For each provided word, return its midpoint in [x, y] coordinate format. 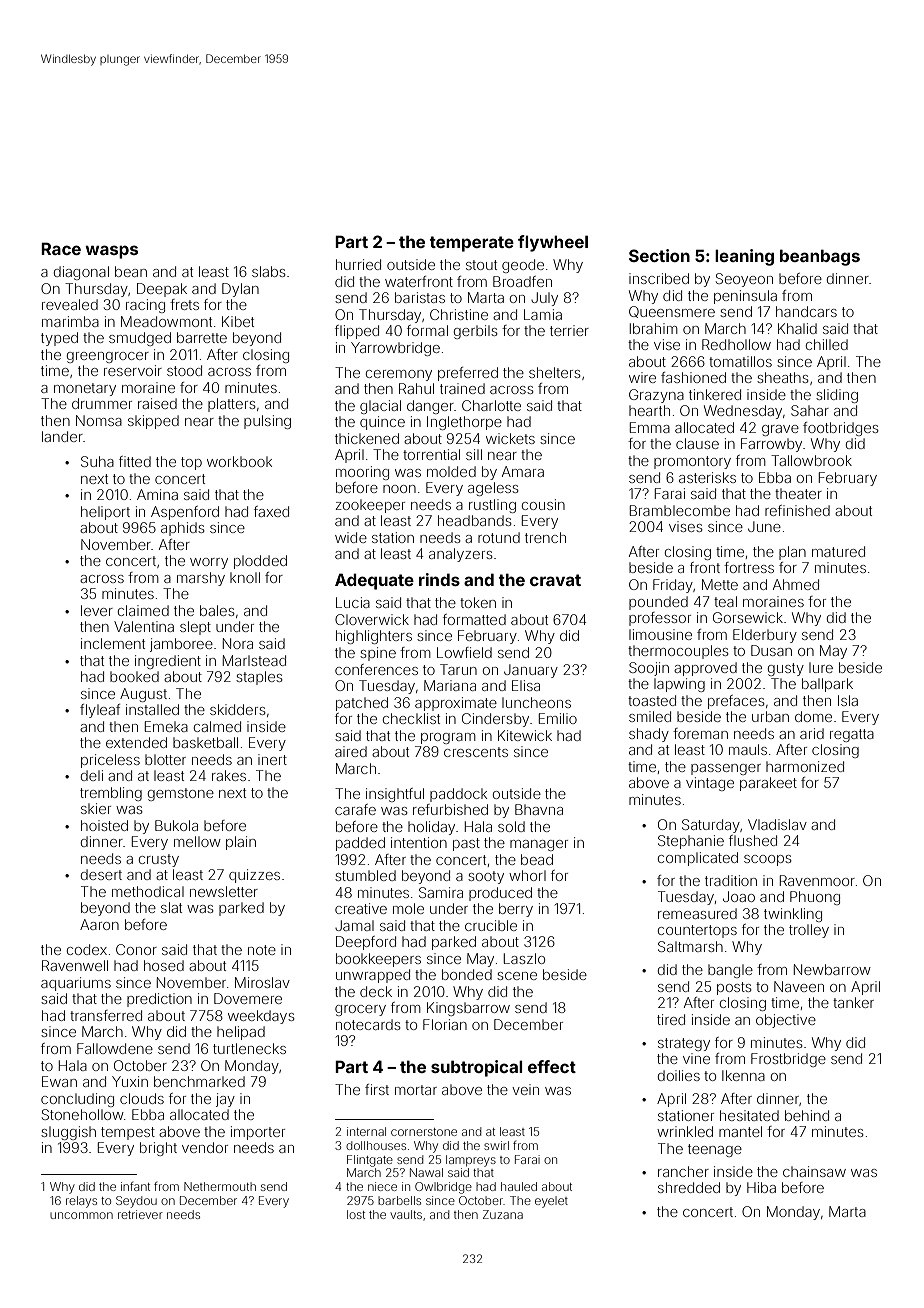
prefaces [736, 702]
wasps [111, 252]
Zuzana [503, 1214]
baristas [420, 297]
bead [537, 859]
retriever [140, 1214]
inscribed [659, 278]
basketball [205, 742]
